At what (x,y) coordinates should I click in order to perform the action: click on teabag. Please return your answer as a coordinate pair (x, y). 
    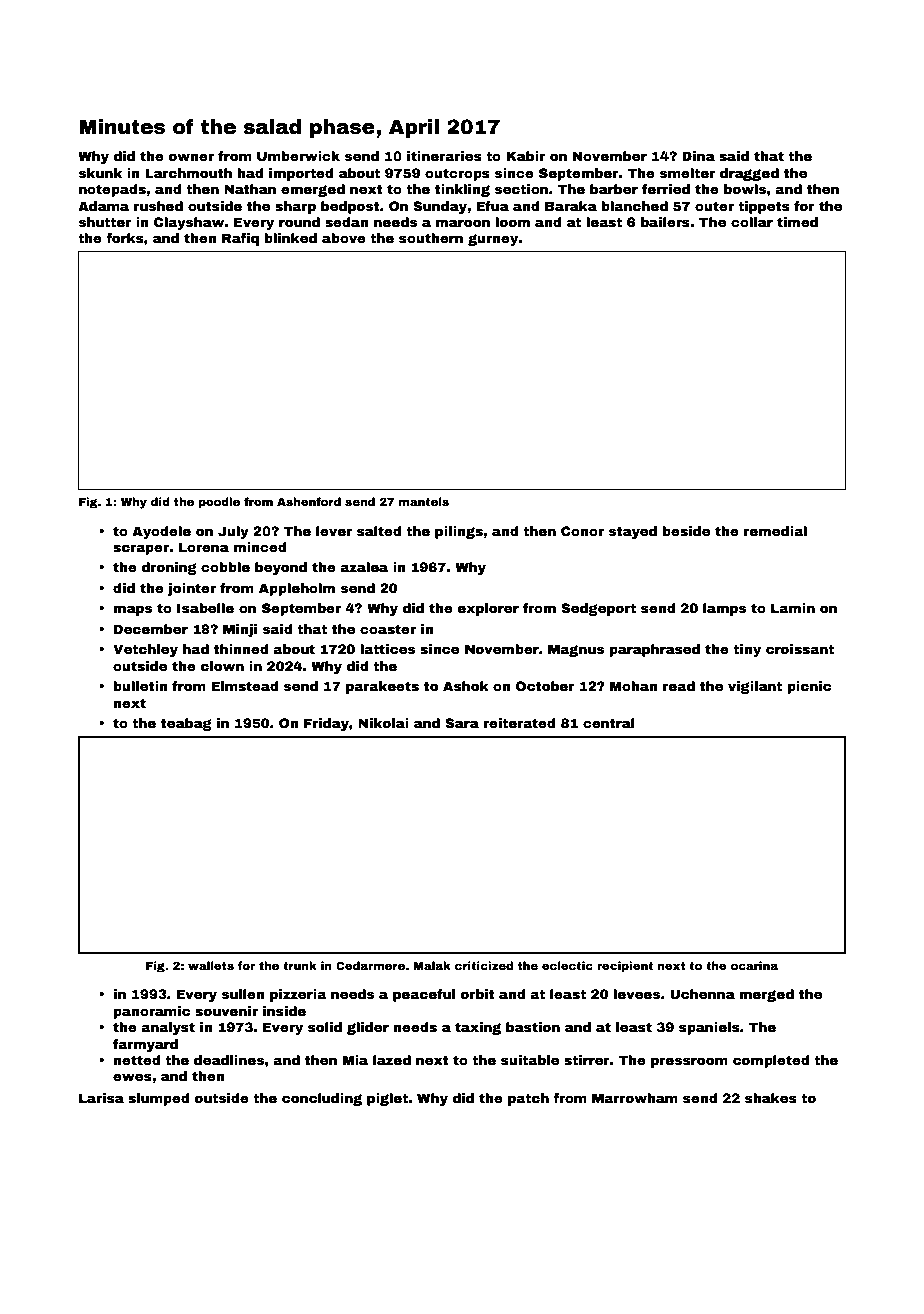
    Looking at the image, I should click on (186, 724).
